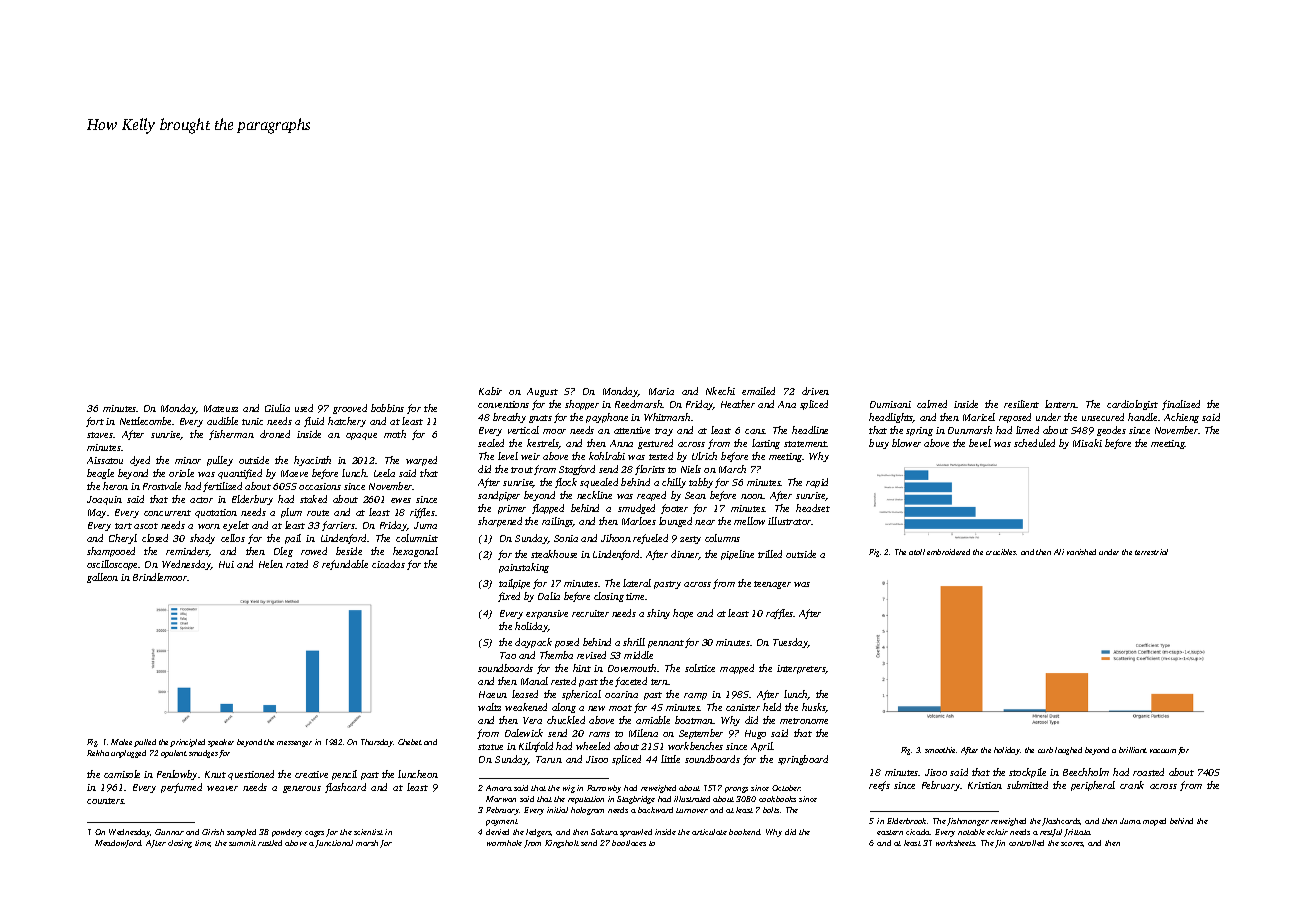  I want to click on interpreters, so click(801, 669).
